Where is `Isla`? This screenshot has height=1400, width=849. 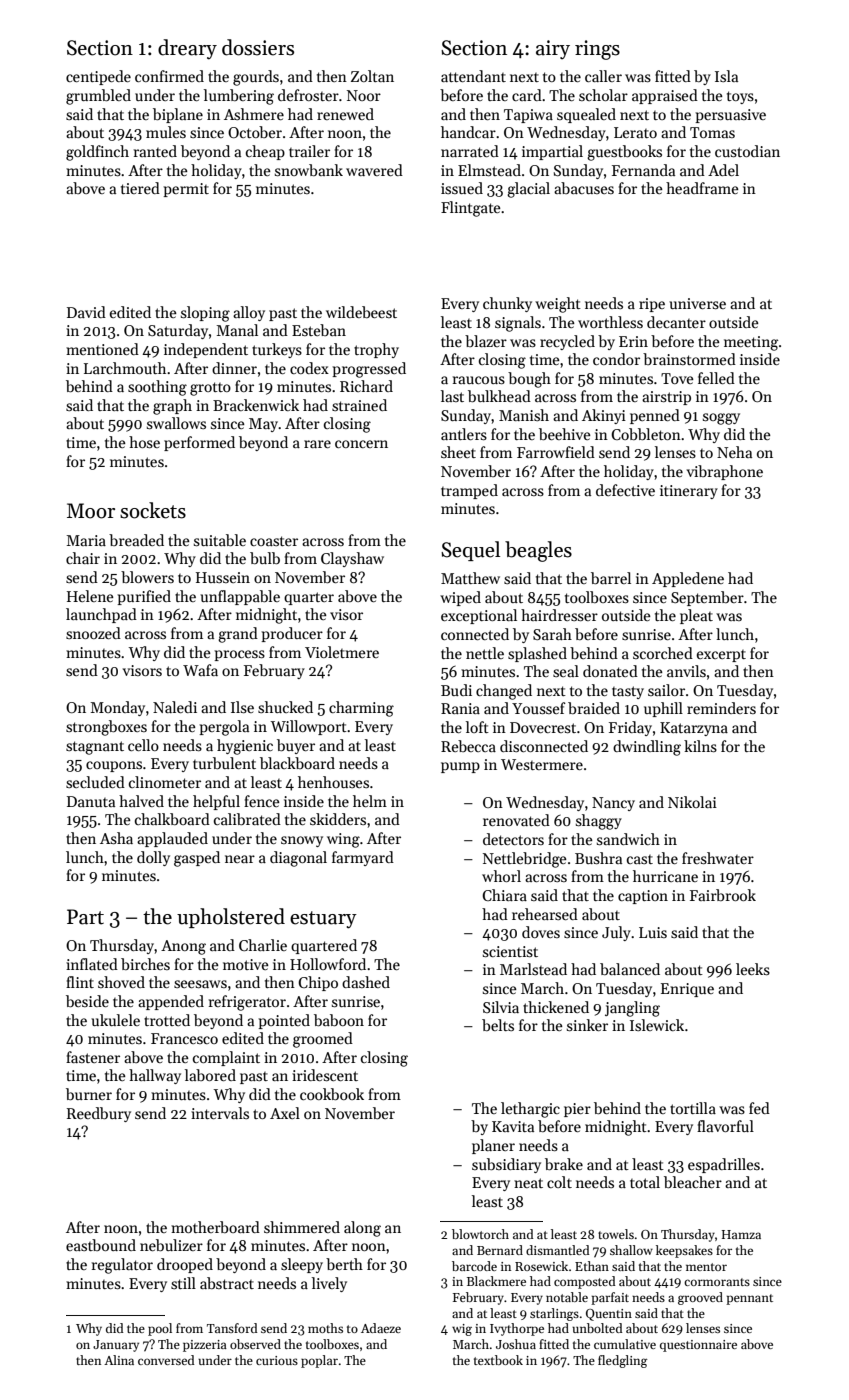 Isla is located at coordinates (726, 76).
